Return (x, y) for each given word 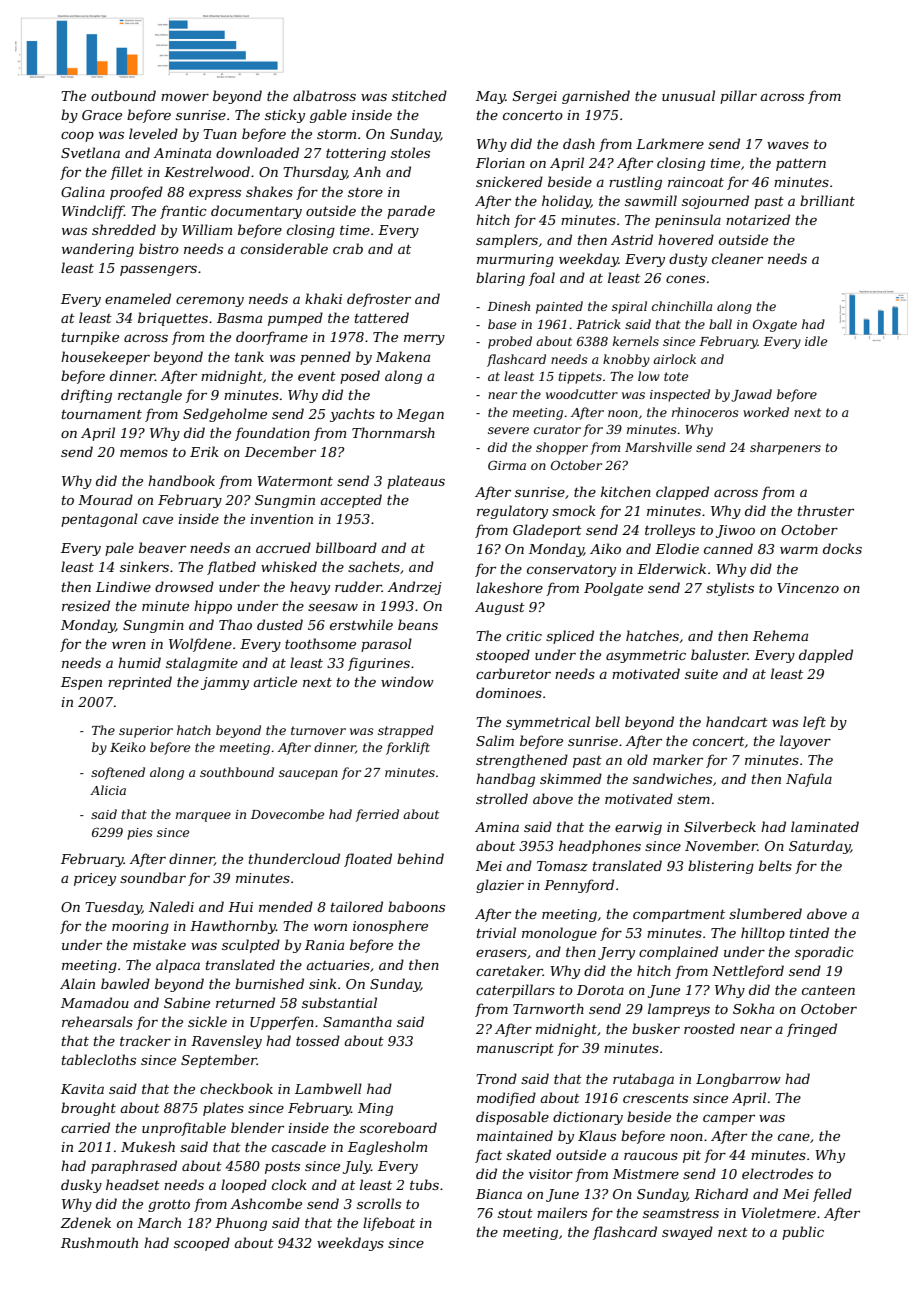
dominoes (509, 692)
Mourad (105, 499)
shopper (562, 448)
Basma (239, 318)
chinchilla (682, 306)
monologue (559, 934)
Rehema (780, 635)
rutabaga (643, 1080)
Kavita (82, 1089)
